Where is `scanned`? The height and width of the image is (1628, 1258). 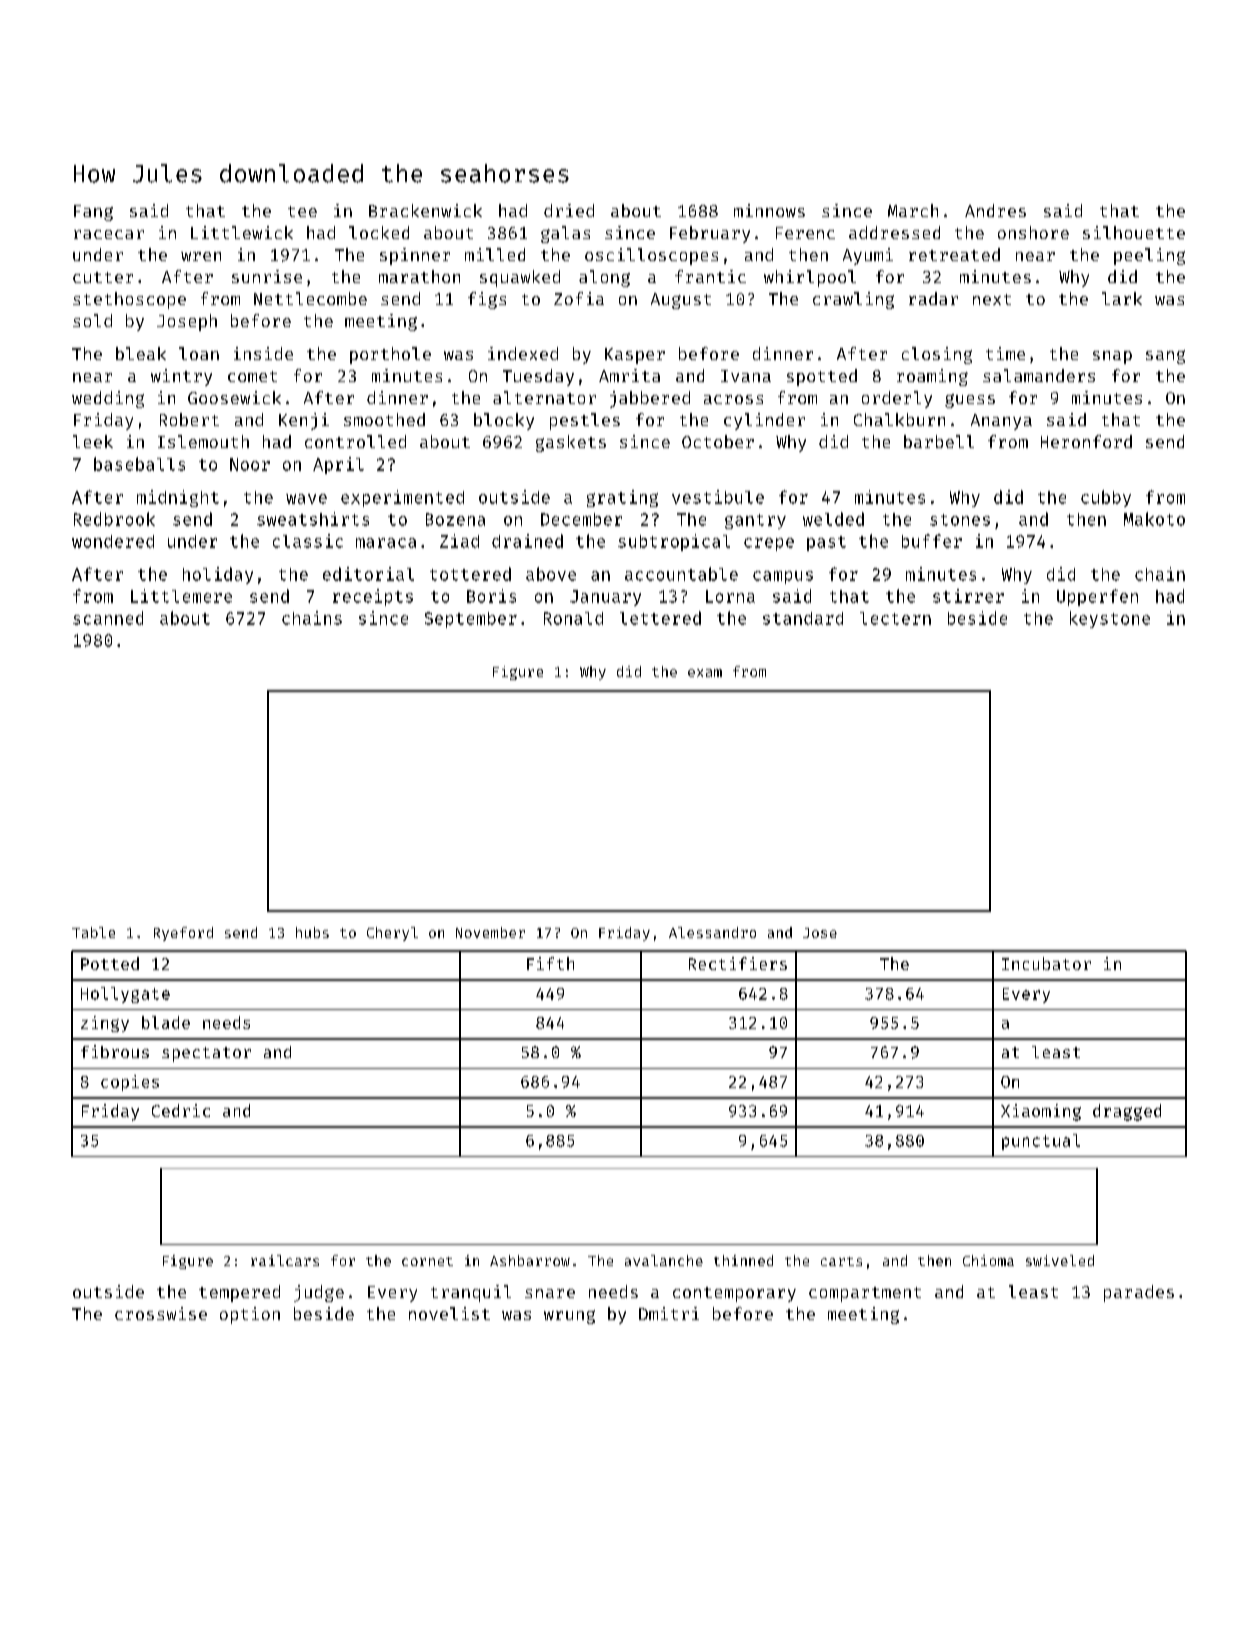 scanned is located at coordinates (108, 618).
